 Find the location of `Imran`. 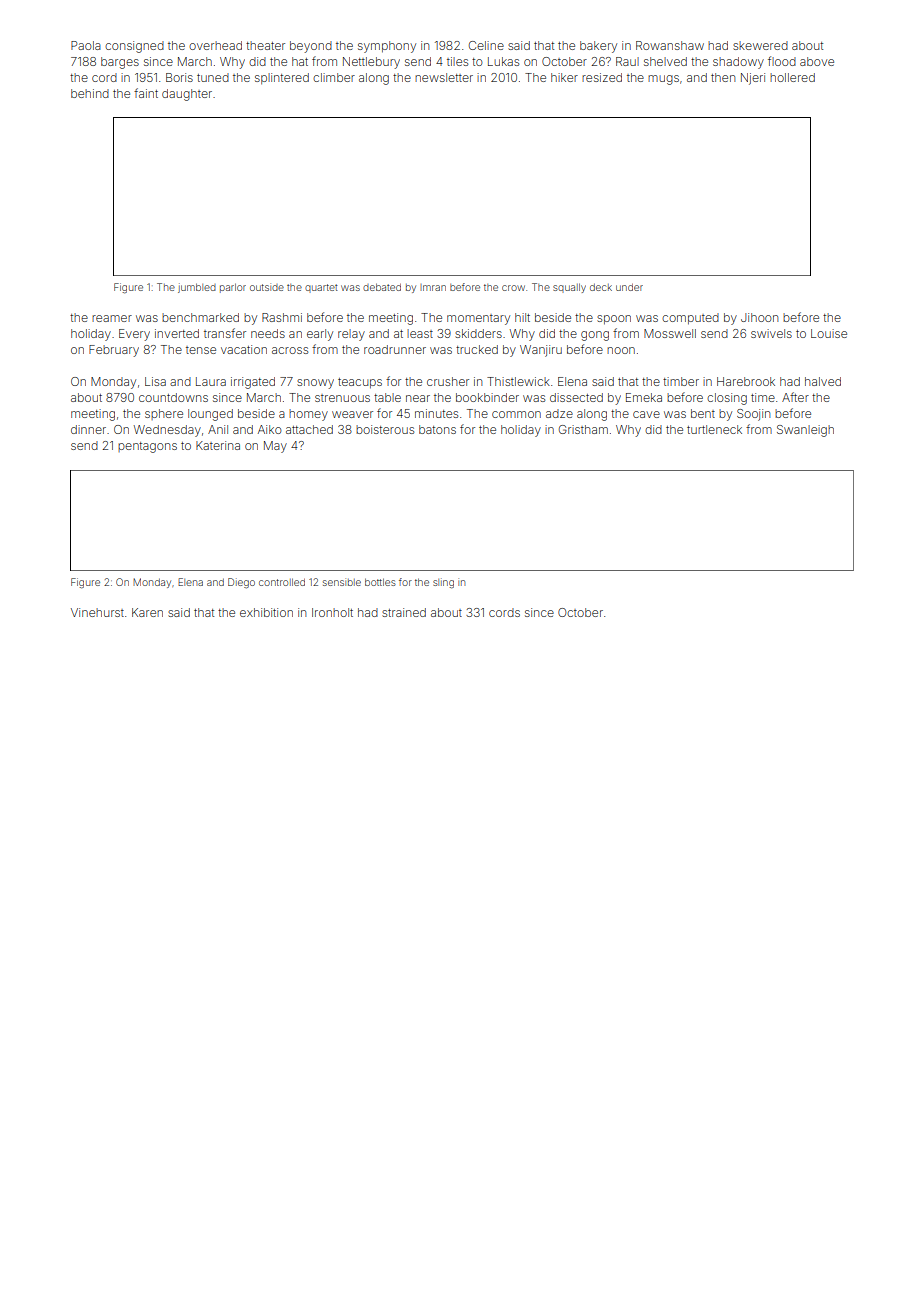

Imran is located at coordinates (433, 287).
